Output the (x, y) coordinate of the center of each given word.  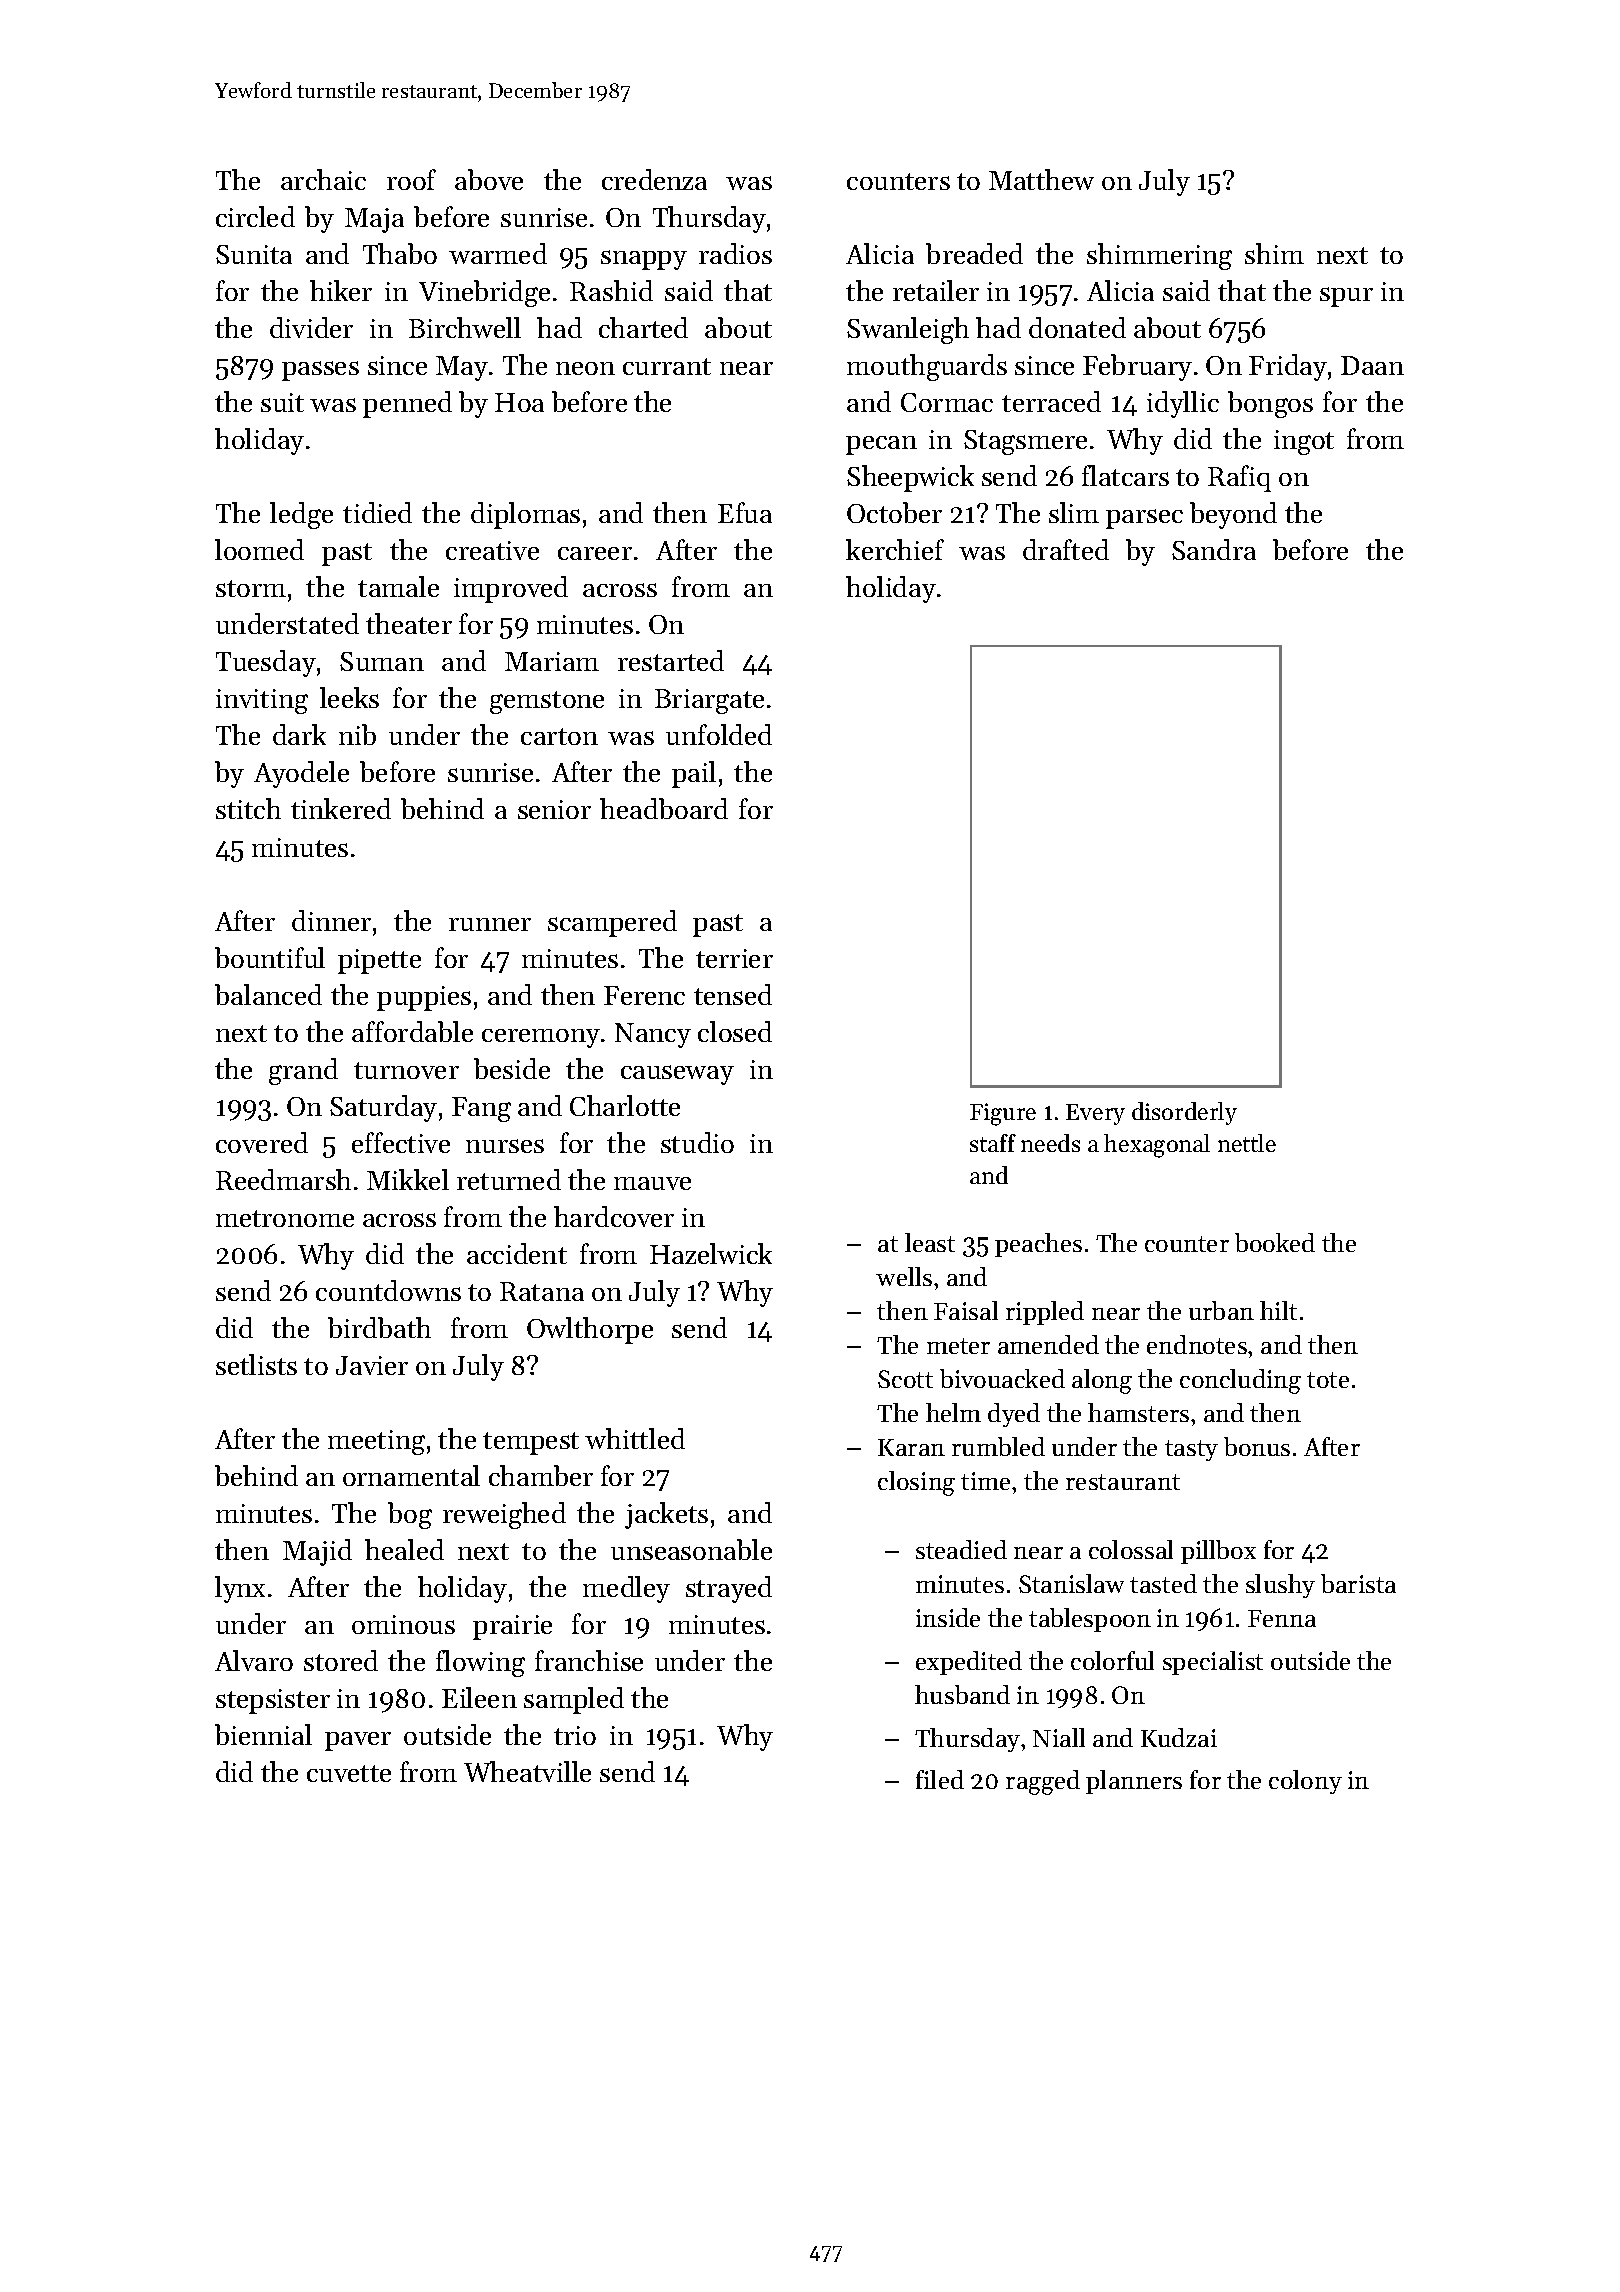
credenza (654, 179)
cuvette (349, 1773)
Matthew (1041, 179)
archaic (323, 179)
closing (916, 1483)
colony (1305, 1782)
